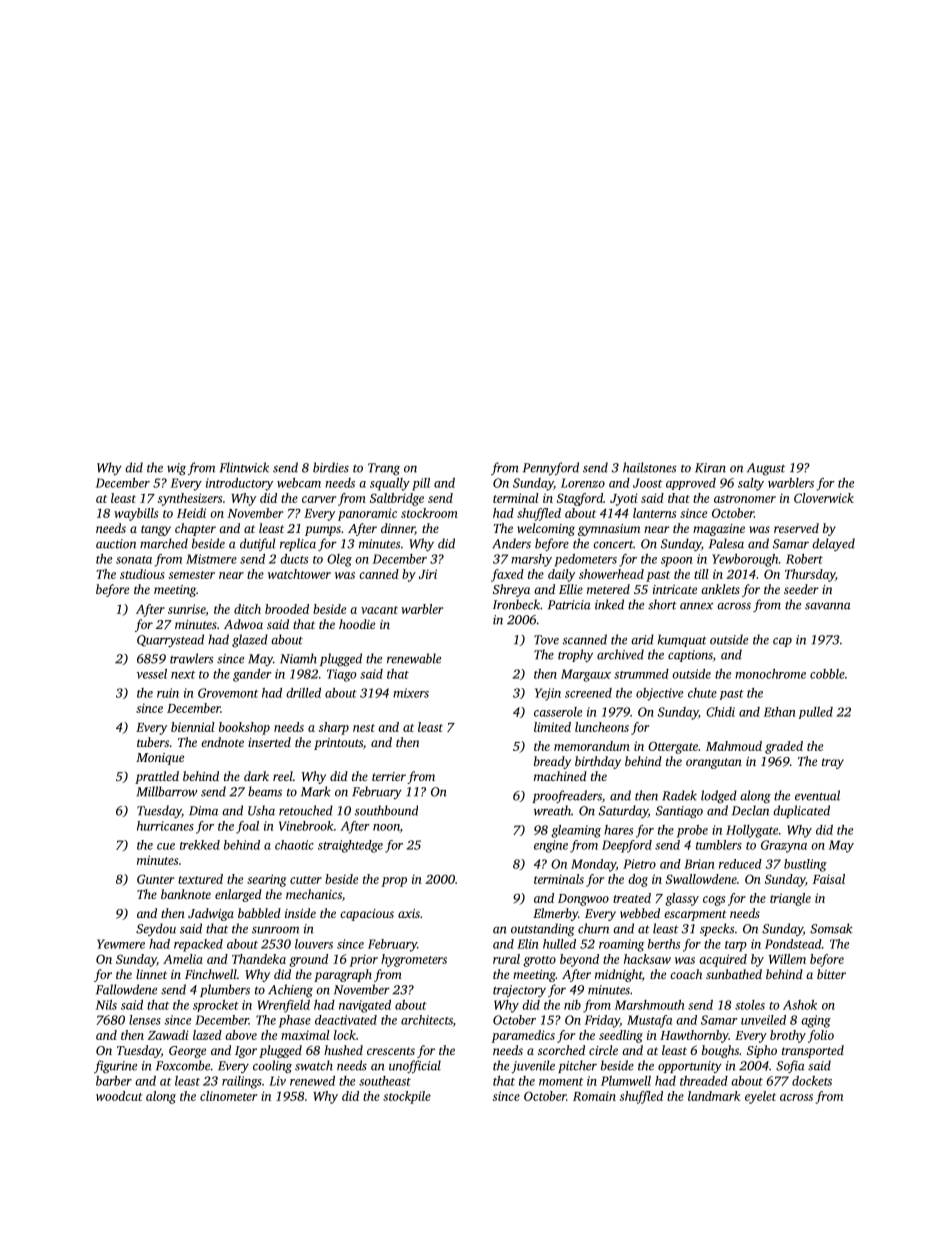  I want to click on chaotic, so click(294, 845).
